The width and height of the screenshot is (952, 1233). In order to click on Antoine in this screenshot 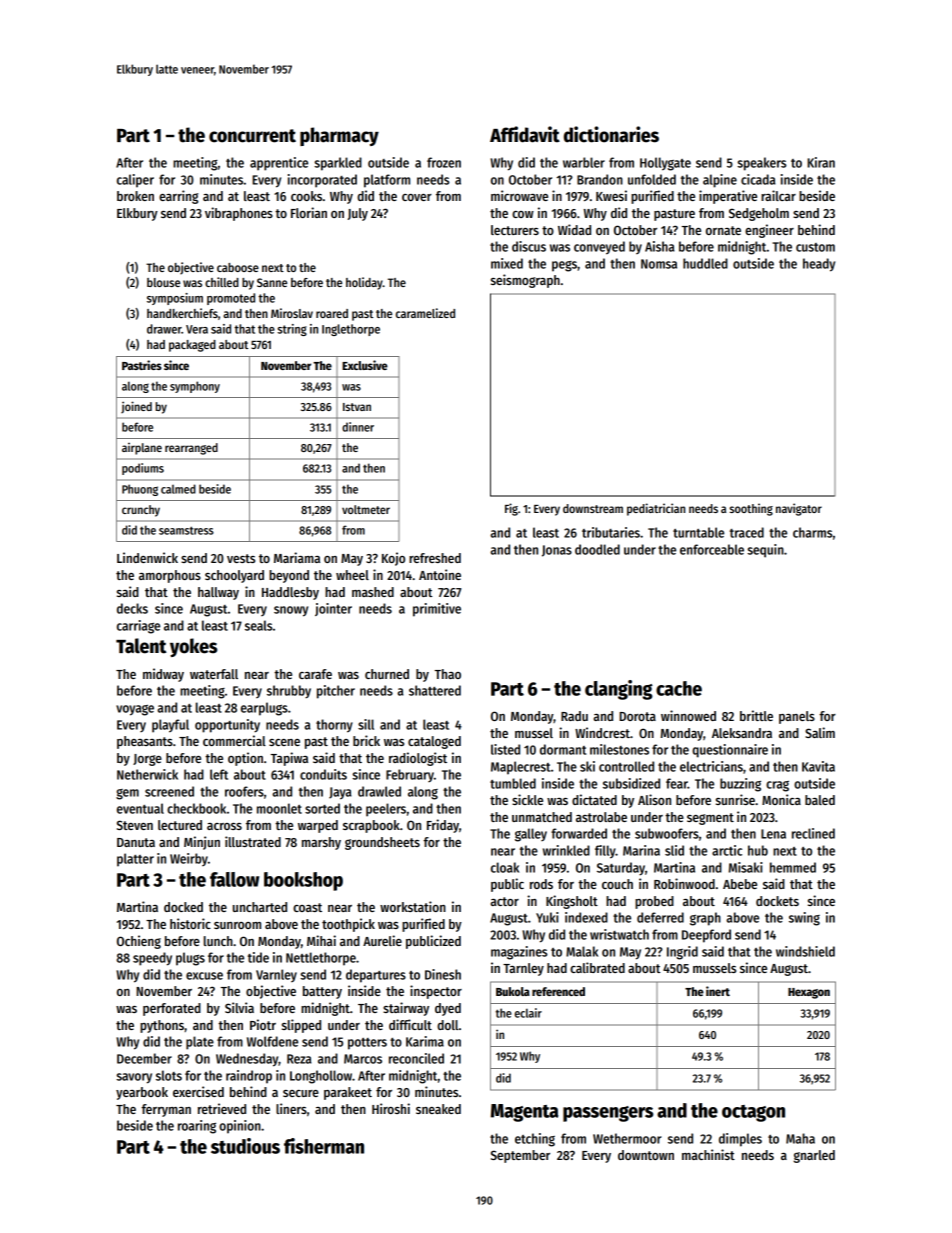, I will do `click(440, 574)`.
